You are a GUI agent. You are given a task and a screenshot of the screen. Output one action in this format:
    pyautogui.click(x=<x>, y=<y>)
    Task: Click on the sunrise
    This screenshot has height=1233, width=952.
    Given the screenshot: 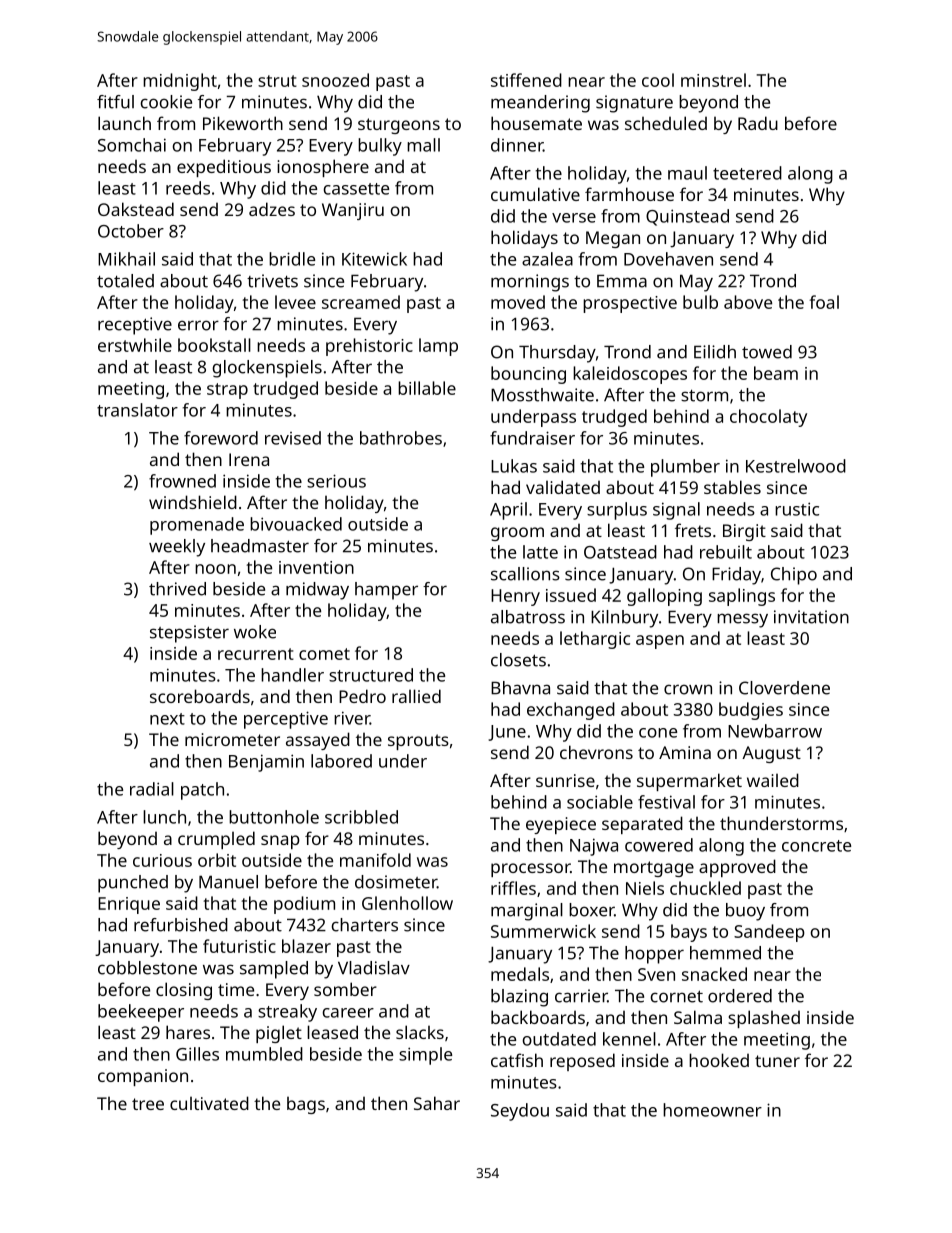 What is the action you would take?
    pyautogui.click(x=565, y=780)
